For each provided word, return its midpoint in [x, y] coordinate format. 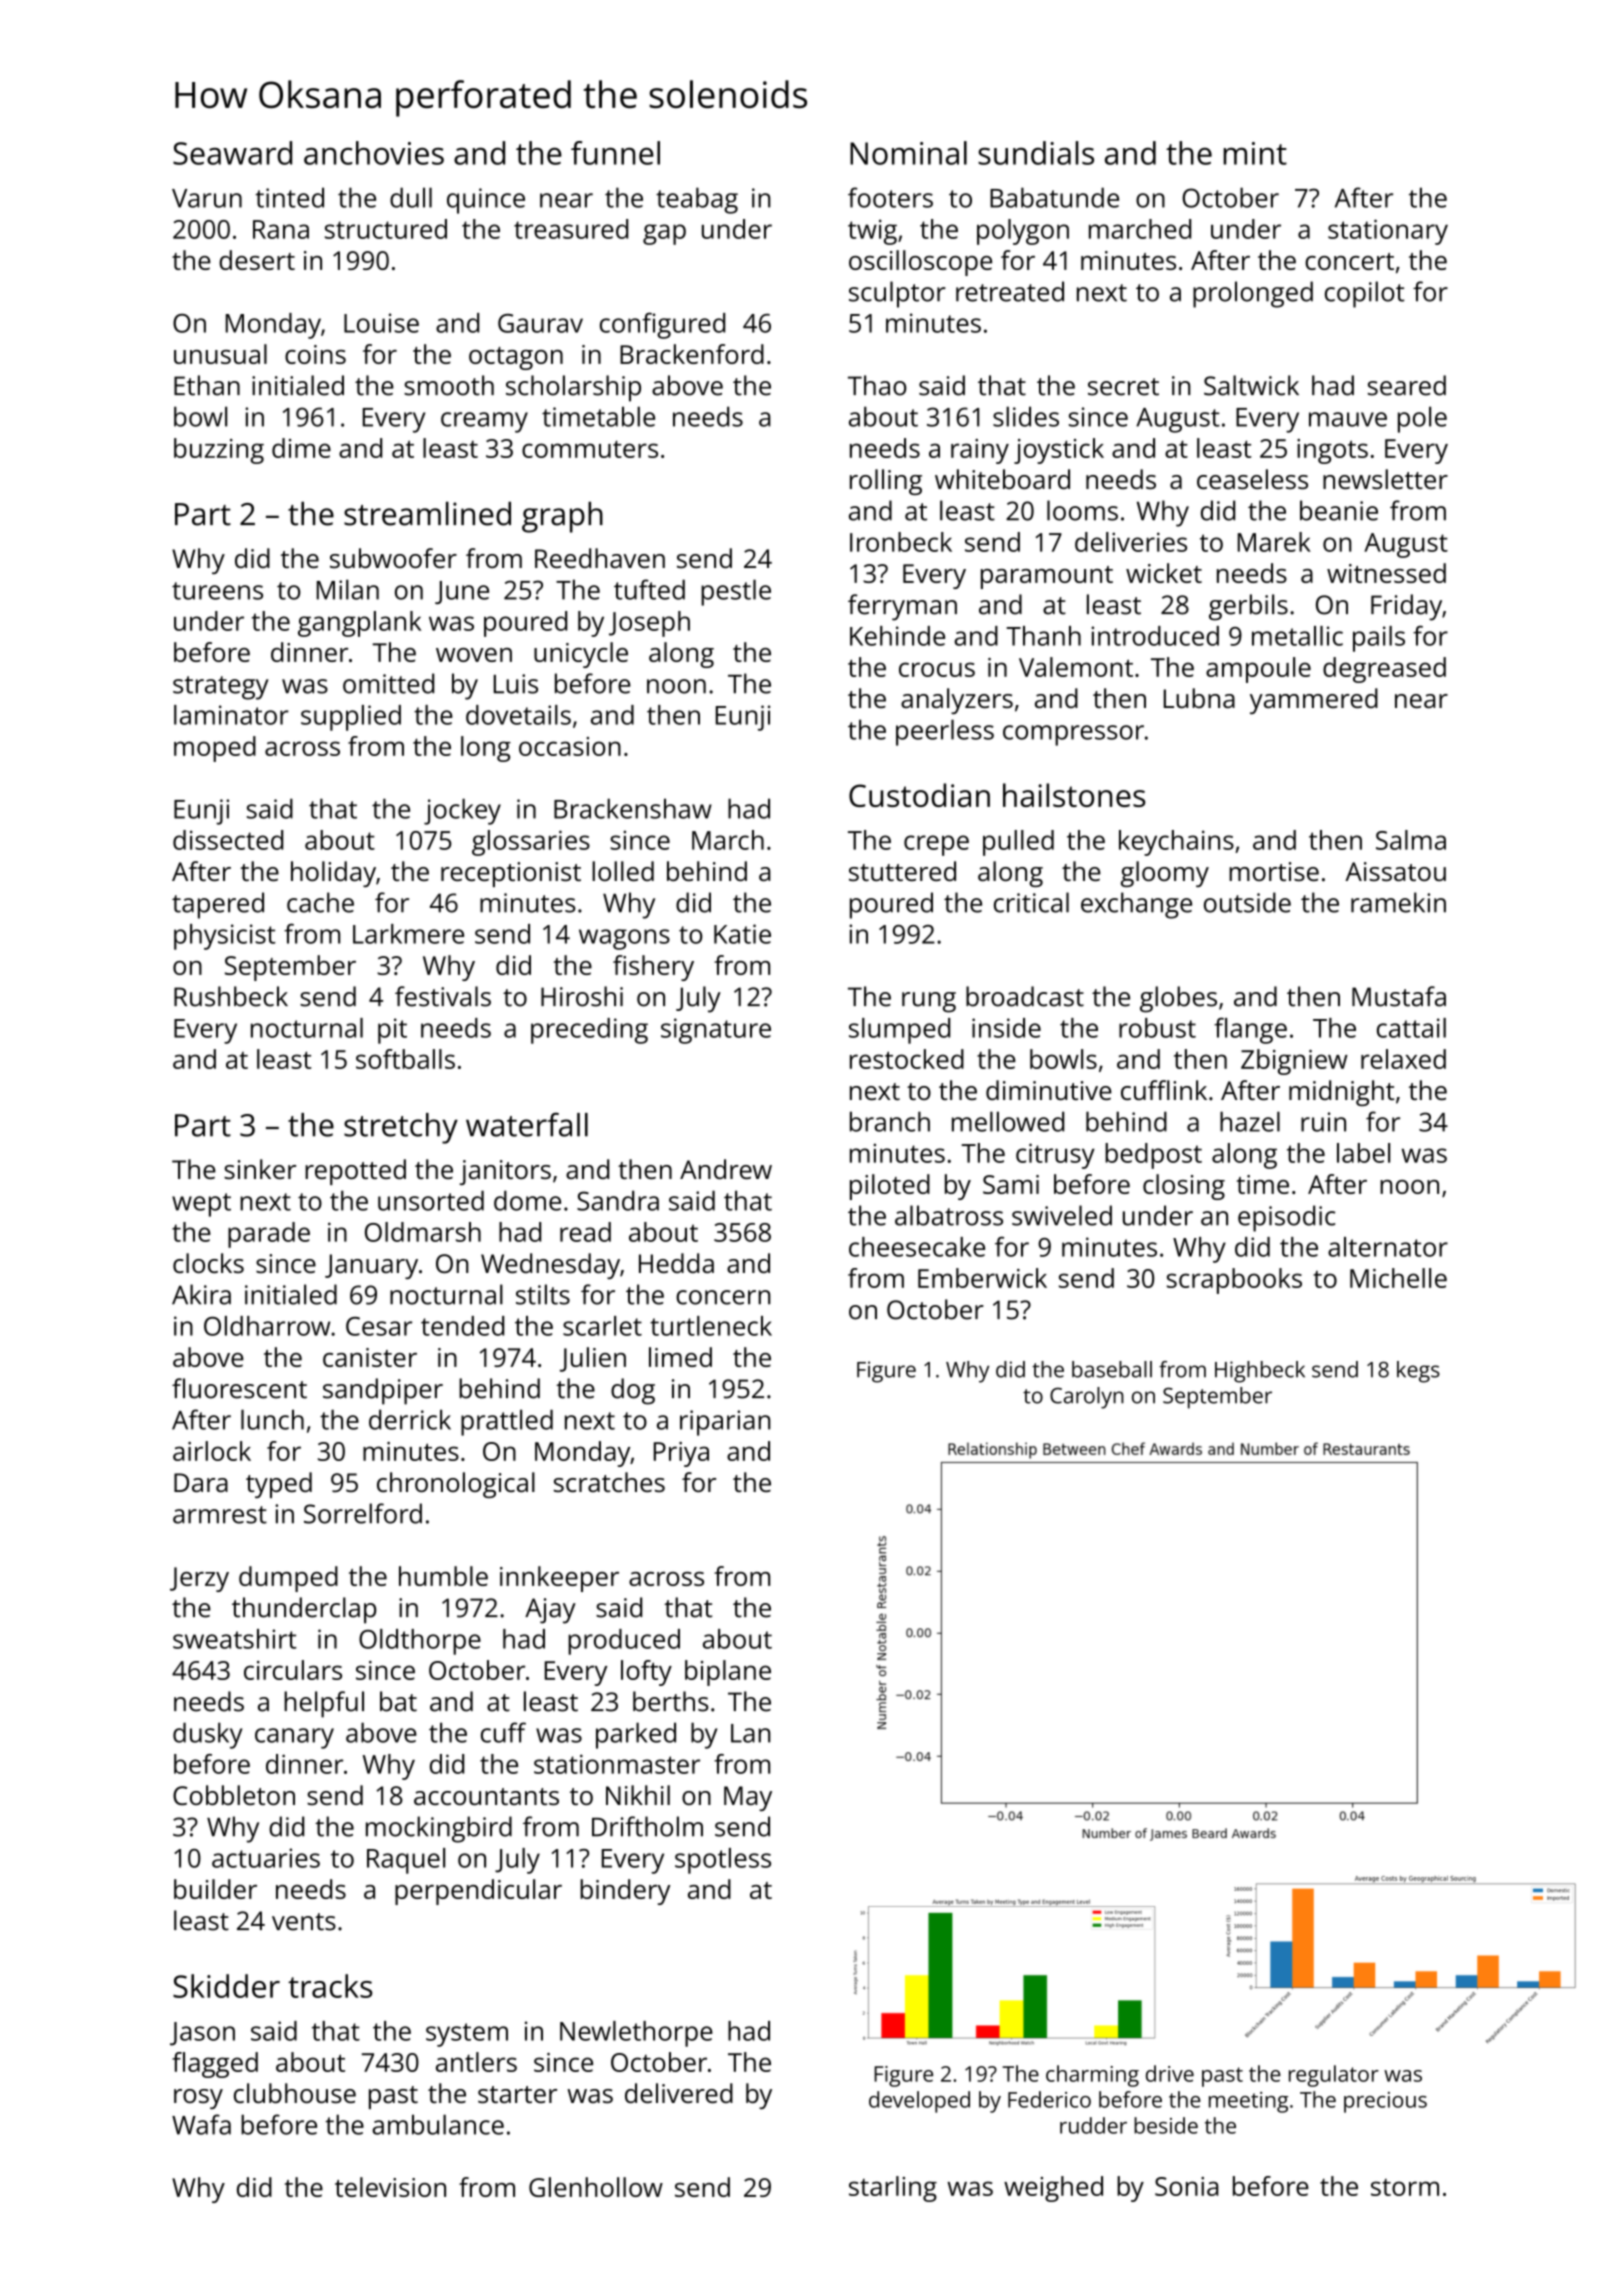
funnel [615, 153]
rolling [886, 482]
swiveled [1062, 1215]
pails [1379, 639]
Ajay [550, 1611]
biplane [728, 1673]
